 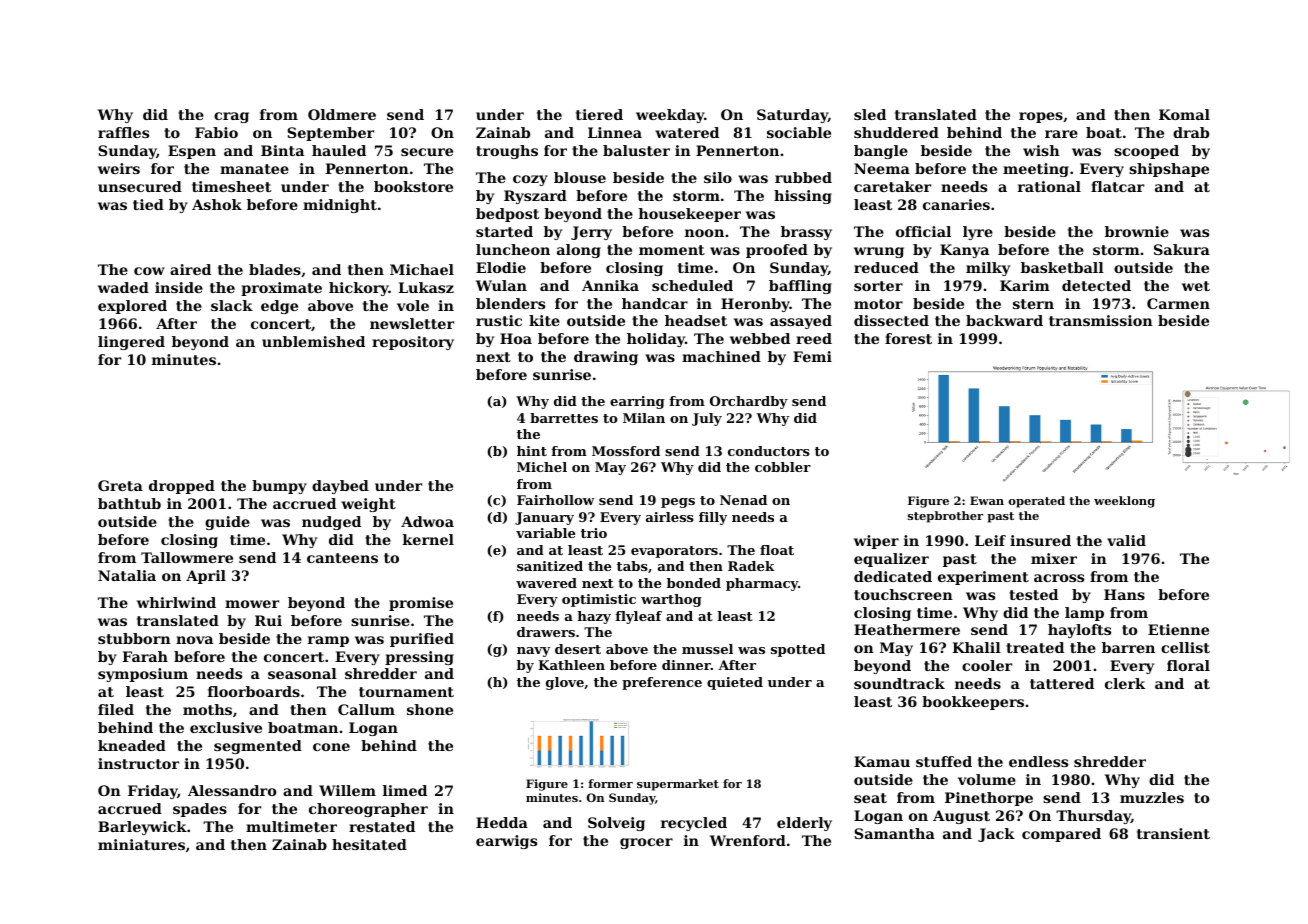 What do you see at coordinates (1137, 231) in the document?
I see `brownie` at bounding box center [1137, 231].
